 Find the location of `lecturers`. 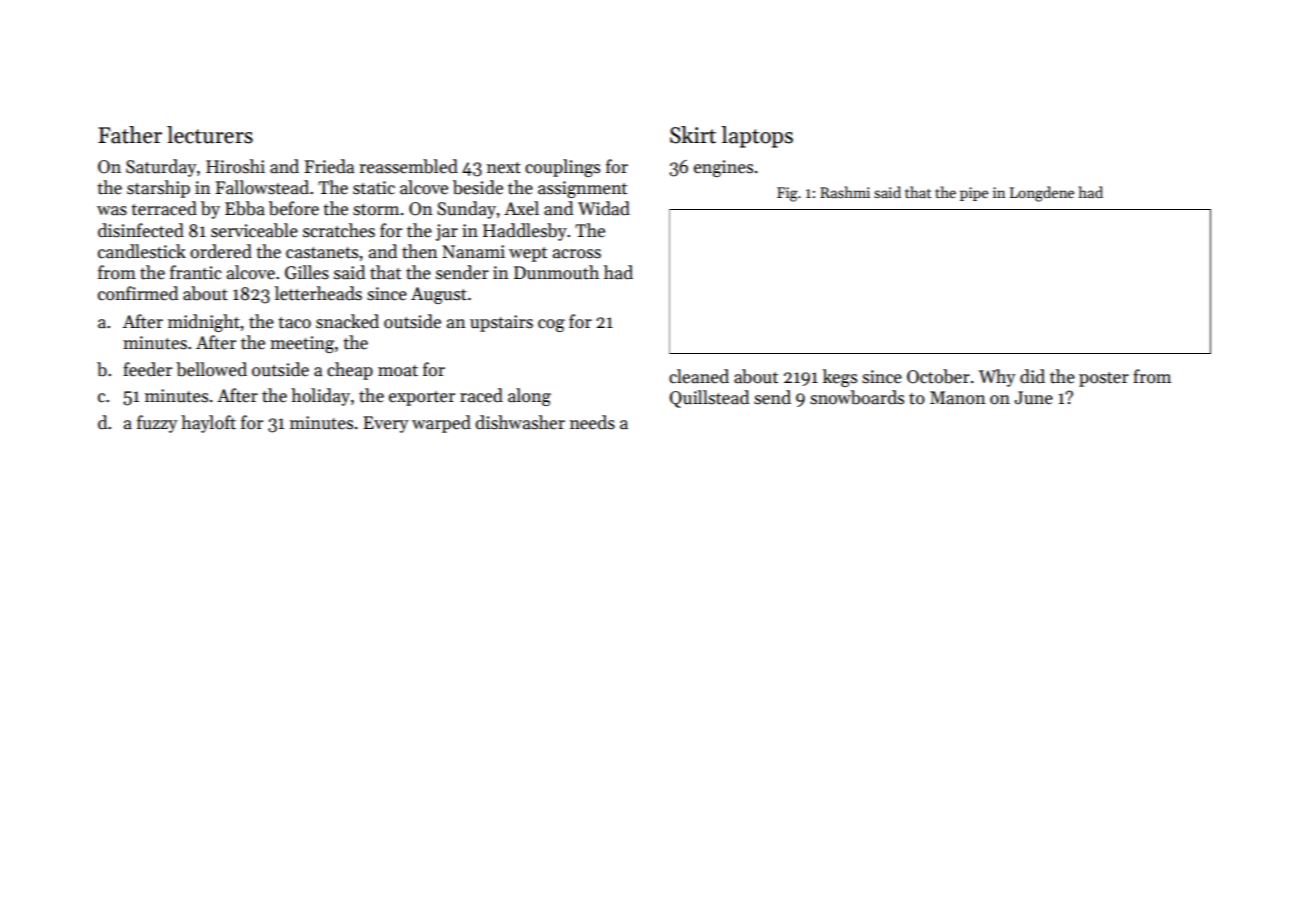

lecturers is located at coordinates (210, 135).
